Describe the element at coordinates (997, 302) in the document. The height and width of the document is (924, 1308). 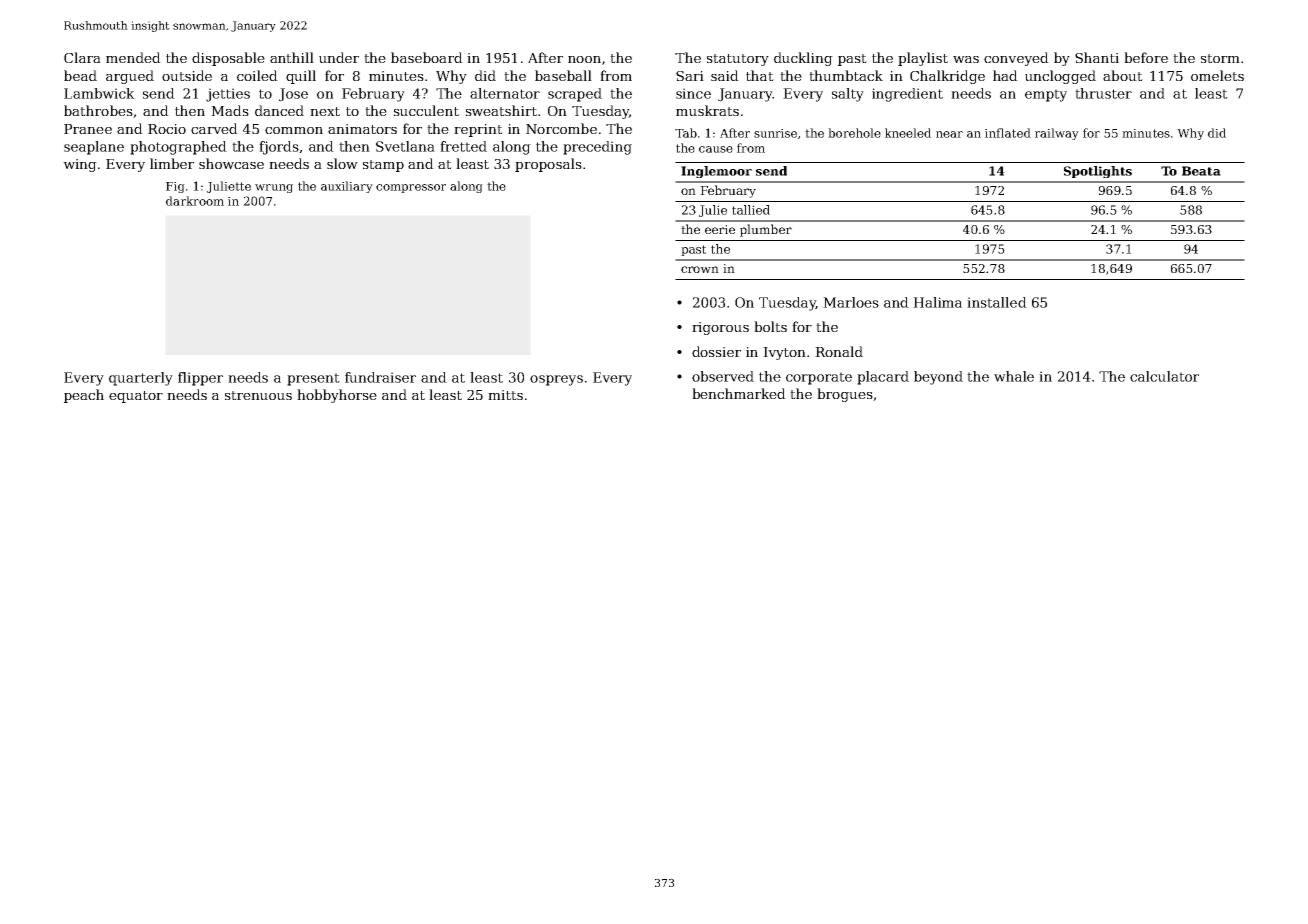
I see `installed` at that location.
